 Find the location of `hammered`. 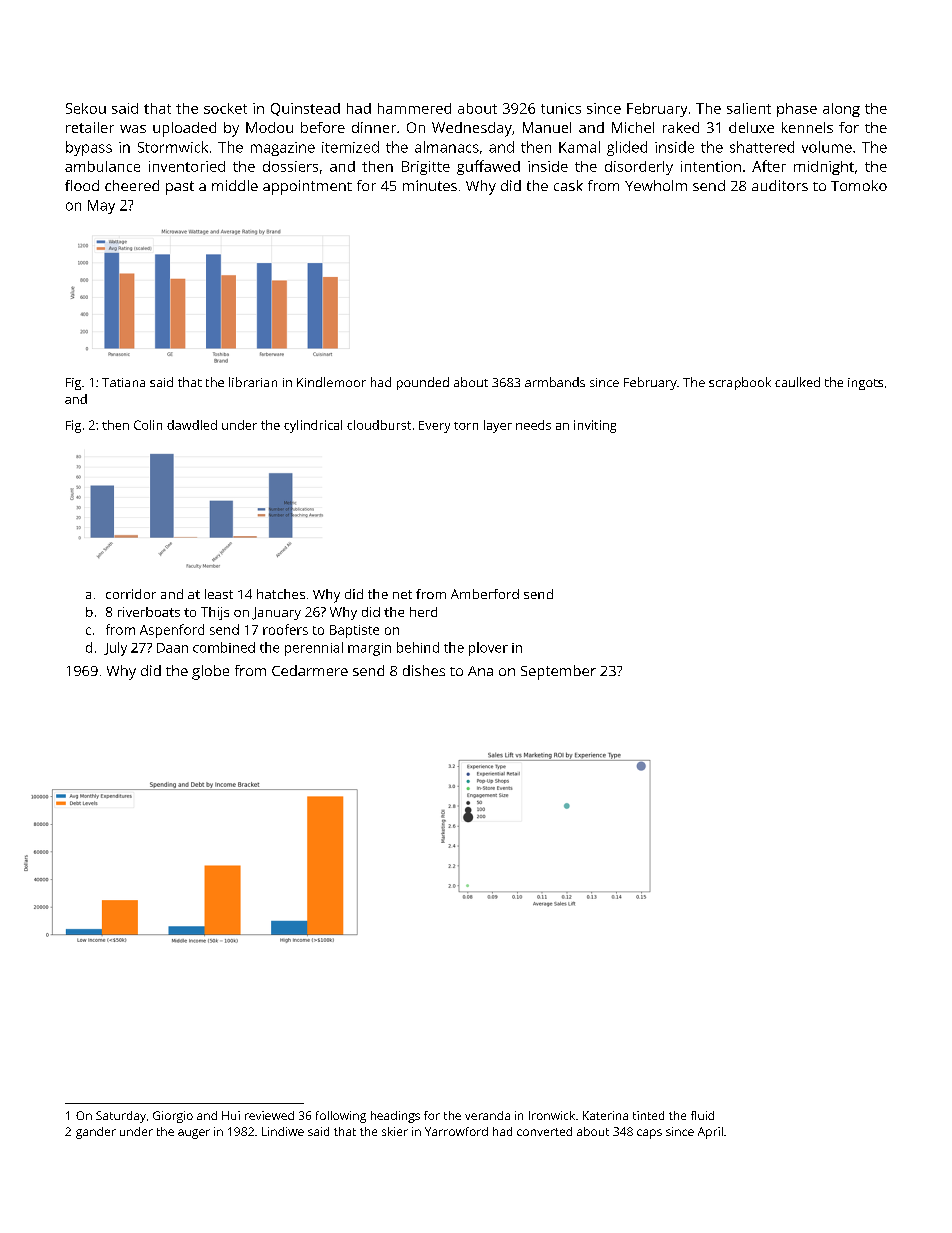

hammered is located at coordinates (414, 108).
